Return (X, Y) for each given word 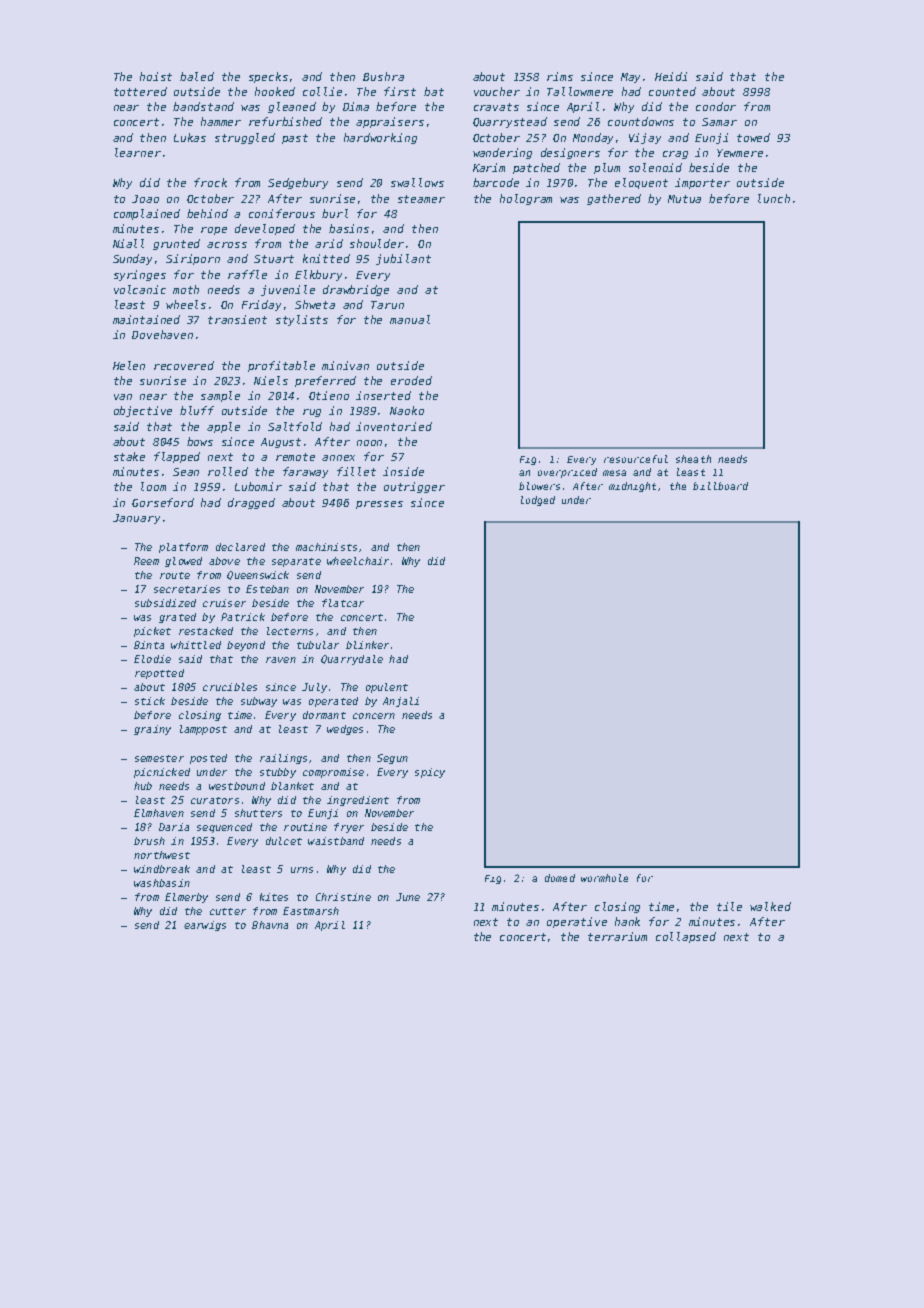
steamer (421, 199)
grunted (176, 244)
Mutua (684, 199)
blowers (539, 486)
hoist (156, 76)
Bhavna (270, 925)
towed (753, 137)
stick (150, 701)
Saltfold (295, 426)
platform (183, 548)
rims (560, 76)
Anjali (401, 702)
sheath (693, 459)
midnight (632, 487)
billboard (720, 486)
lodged (538, 501)
